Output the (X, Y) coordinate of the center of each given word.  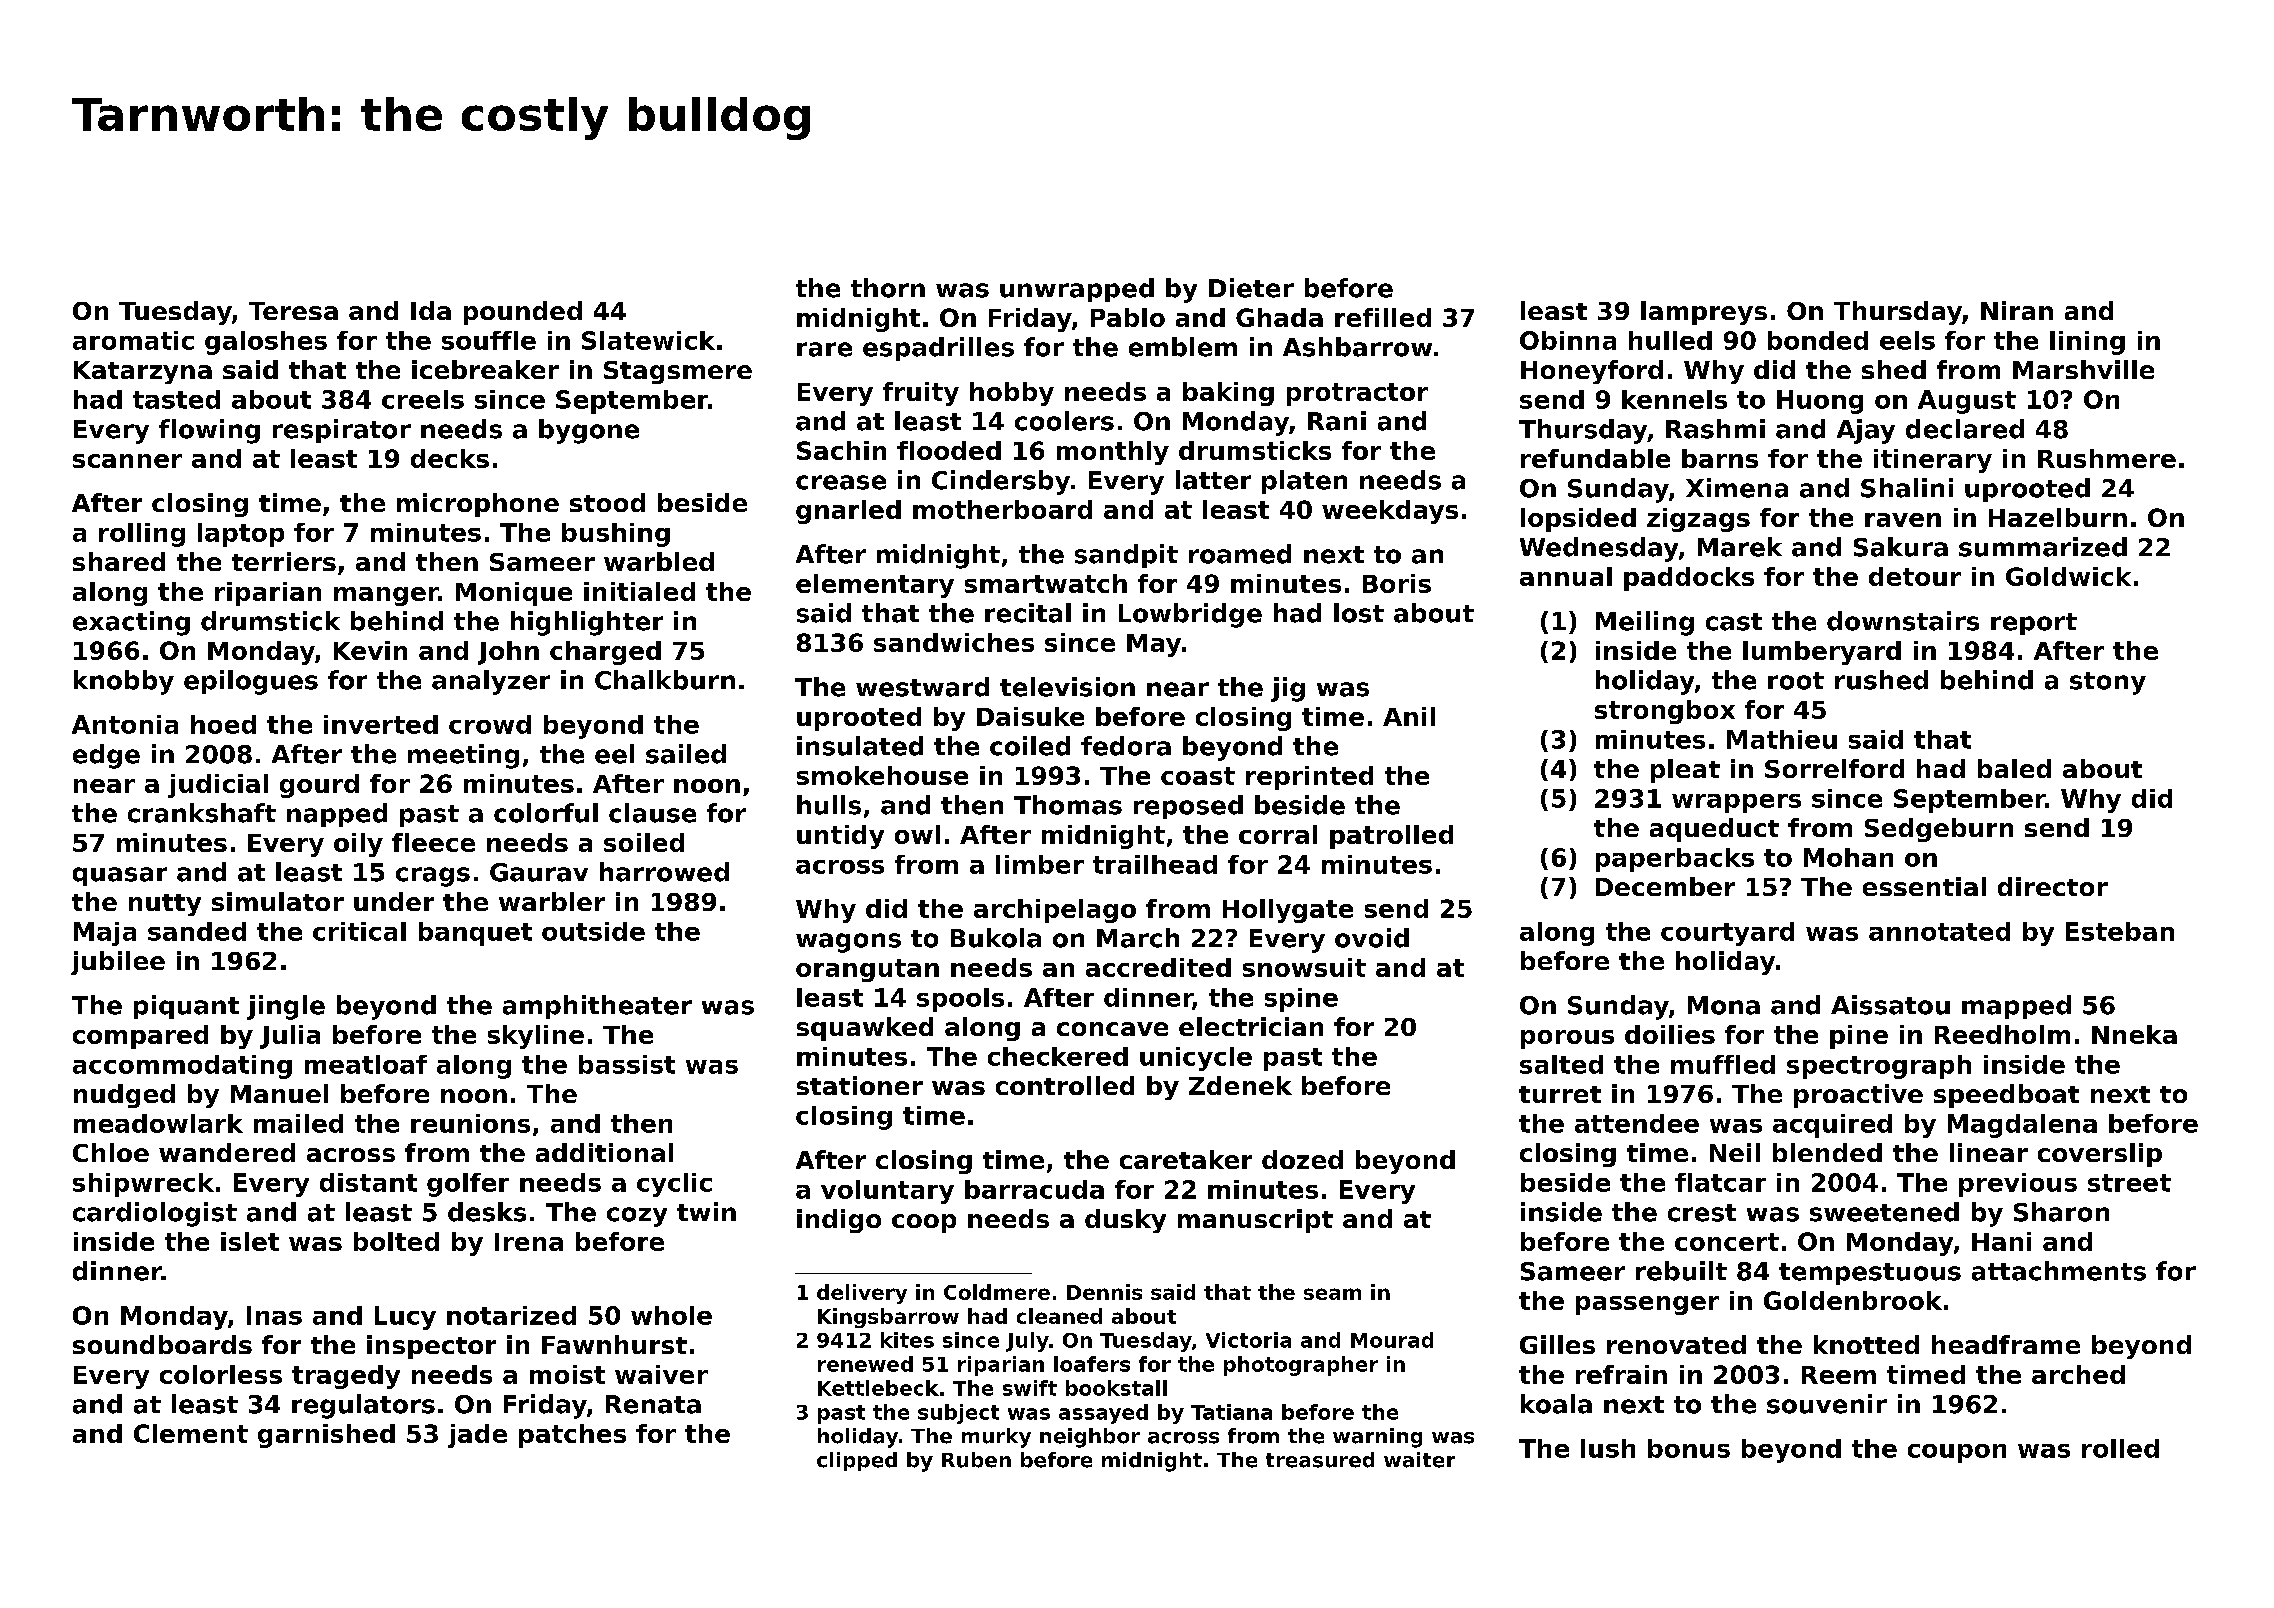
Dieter (1251, 288)
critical (359, 931)
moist (567, 1374)
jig (1288, 689)
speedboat (2006, 1096)
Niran (2017, 310)
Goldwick (2068, 576)
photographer (1301, 1366)
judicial (218, 786)
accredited (1158, 967)
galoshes (266, 343)
